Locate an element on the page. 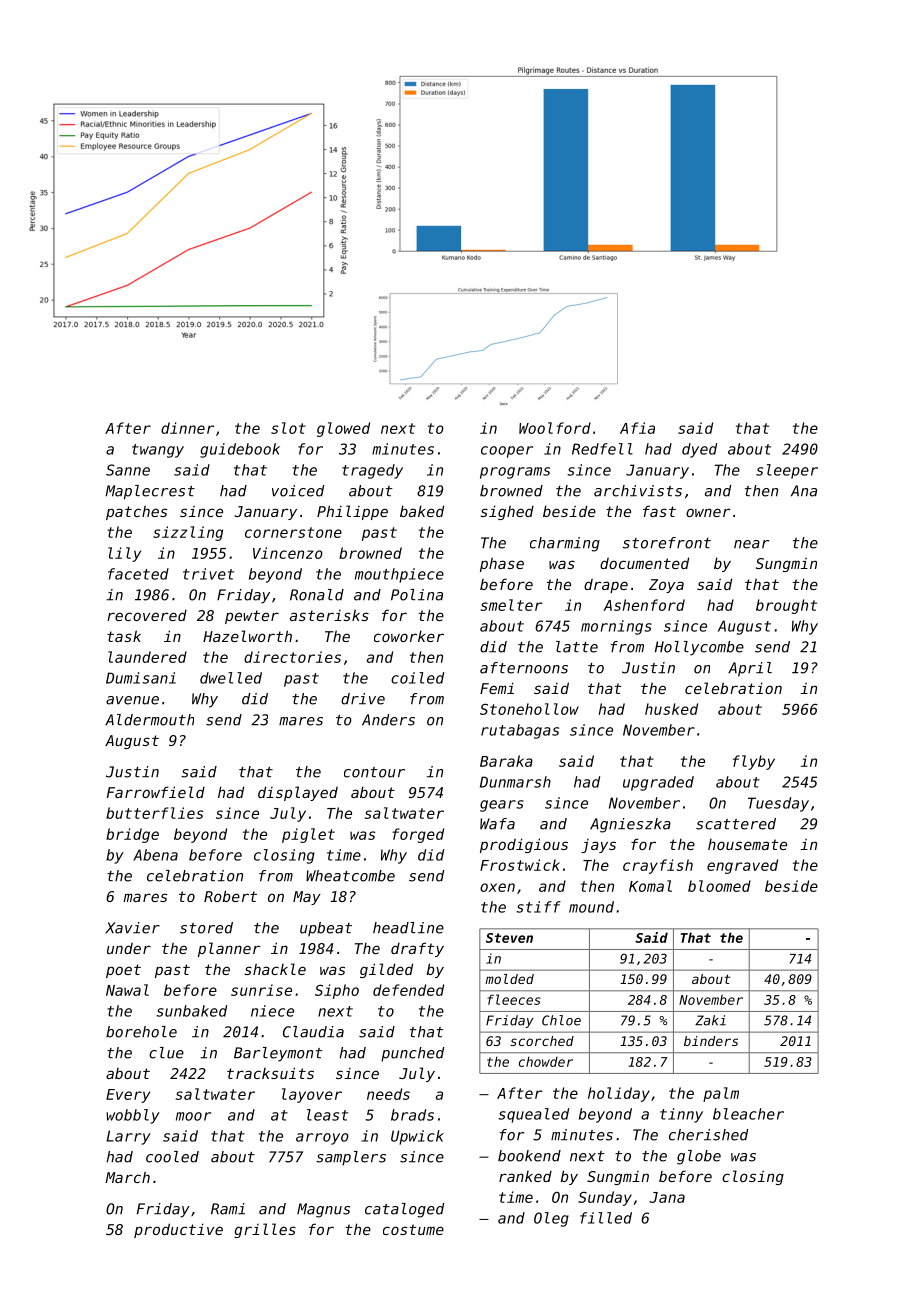  brought is located at coordinates (786, 606).
